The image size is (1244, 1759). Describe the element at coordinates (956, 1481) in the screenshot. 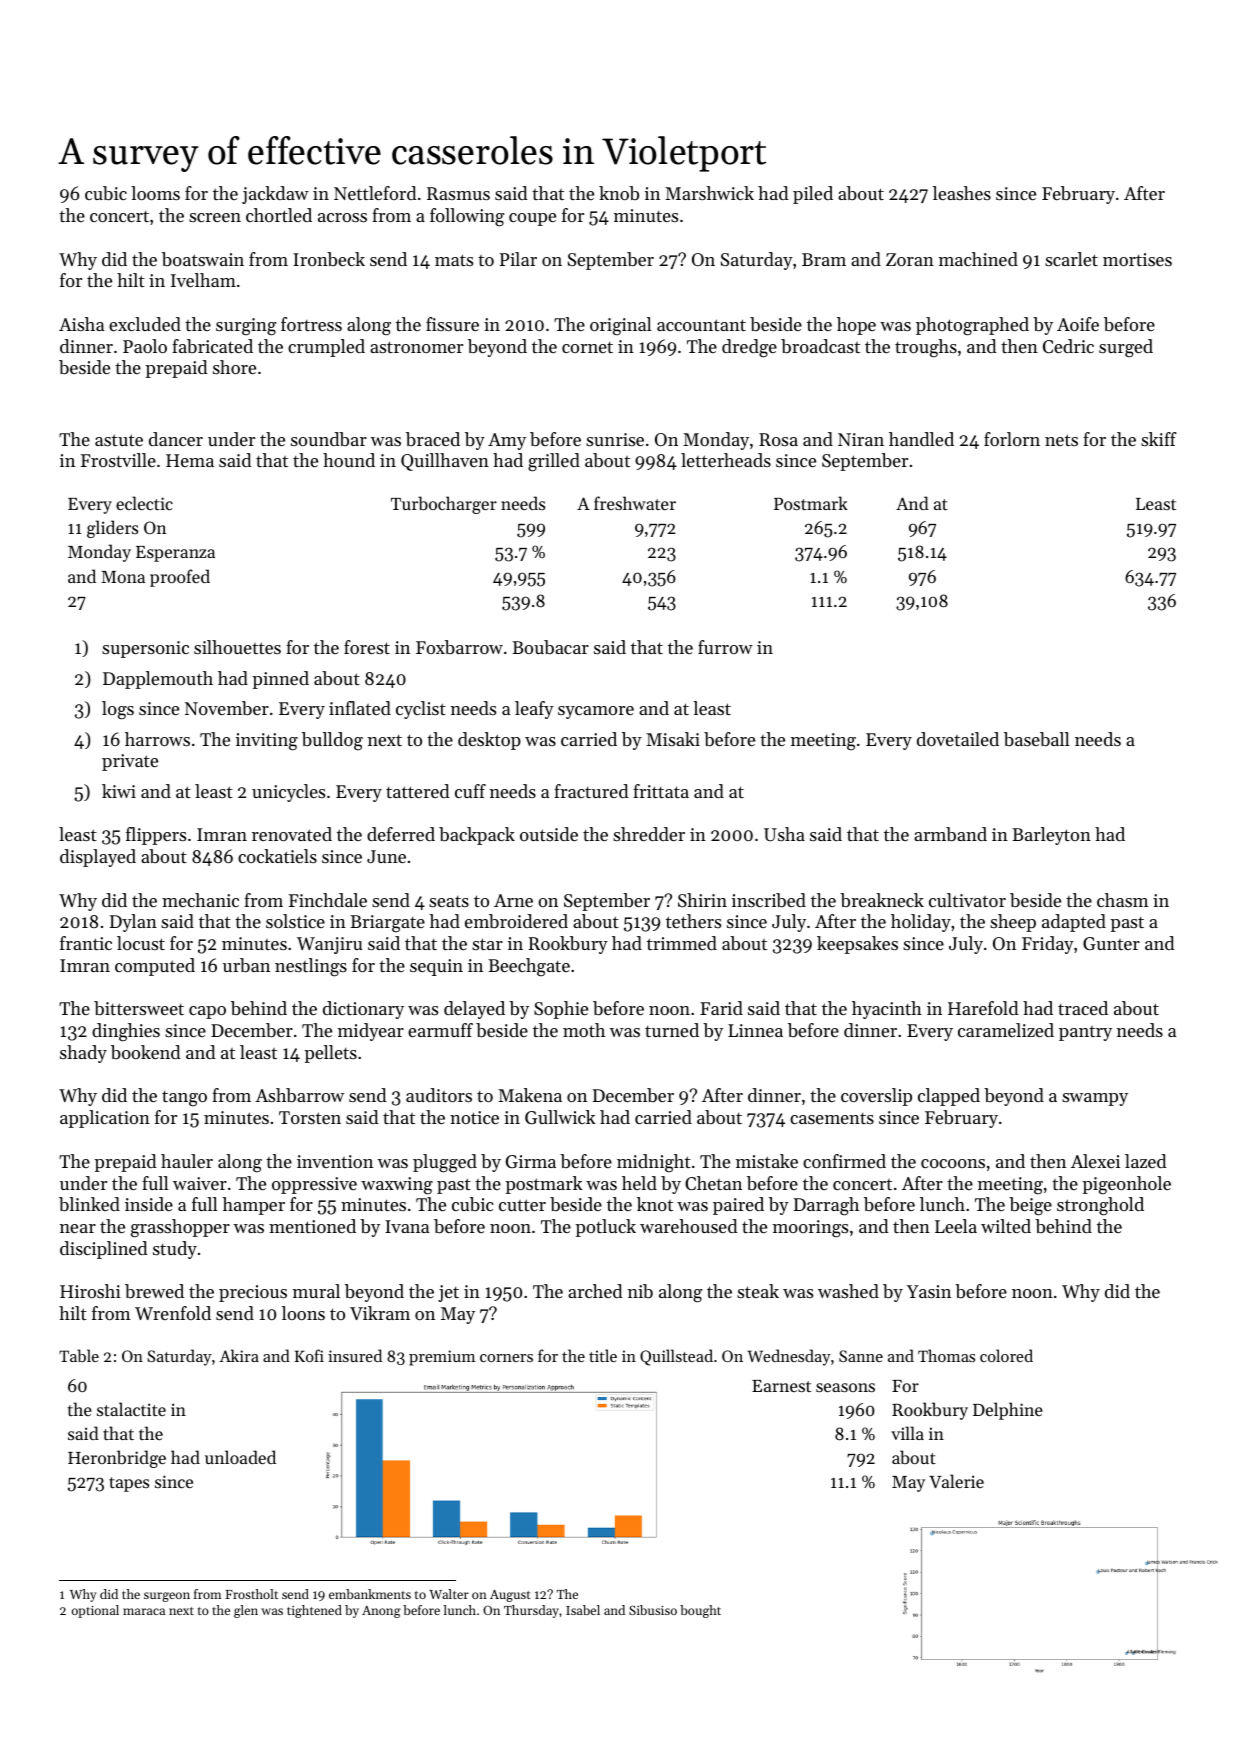

I see `Valerie` at that location.
